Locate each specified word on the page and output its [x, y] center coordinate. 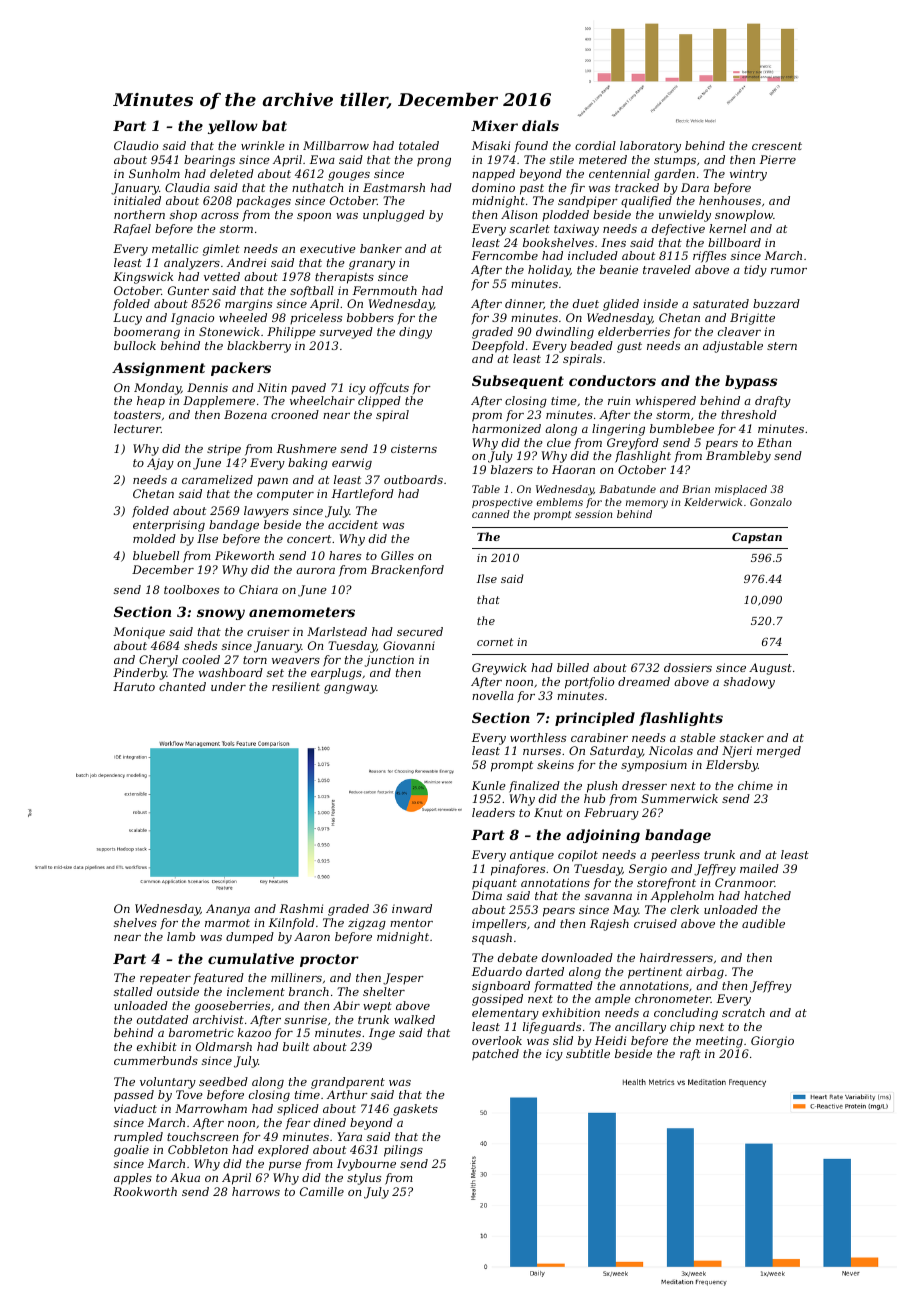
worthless [538, 737]
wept [377, 1007]
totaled [419, 145]
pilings [403, 1151]
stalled [133, 991]
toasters [137, 415]
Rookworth [145, 1191]
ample [613, 1000]
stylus [364, 1179]
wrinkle [263, 145]
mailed [759, 868]
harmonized [506, 428]
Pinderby [139, 674]
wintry [748, 175]
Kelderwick [713, 502]
